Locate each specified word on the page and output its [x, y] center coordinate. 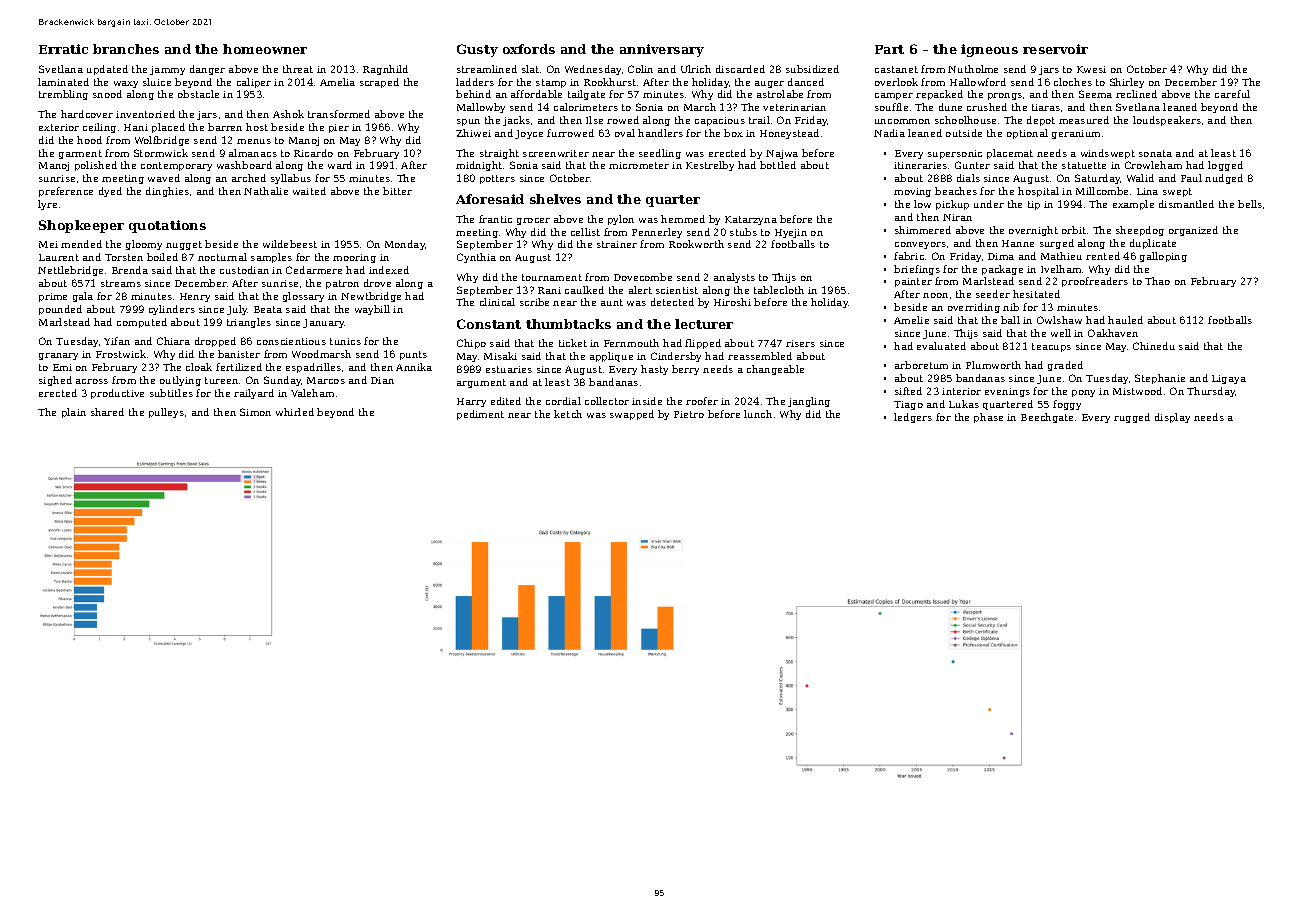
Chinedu [1154, 346]
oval [625, 133]
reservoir [1055, 49]
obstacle [198, 94]
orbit [1074, 230]
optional [1027, 134]
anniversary [662, 50]
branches [126, 49]
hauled [1125, 320]
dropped [215, 342]
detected [672, 302]
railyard [254, 394]
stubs [743, 232]
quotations [167, 226]
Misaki [500, 356]
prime [53, 297]
